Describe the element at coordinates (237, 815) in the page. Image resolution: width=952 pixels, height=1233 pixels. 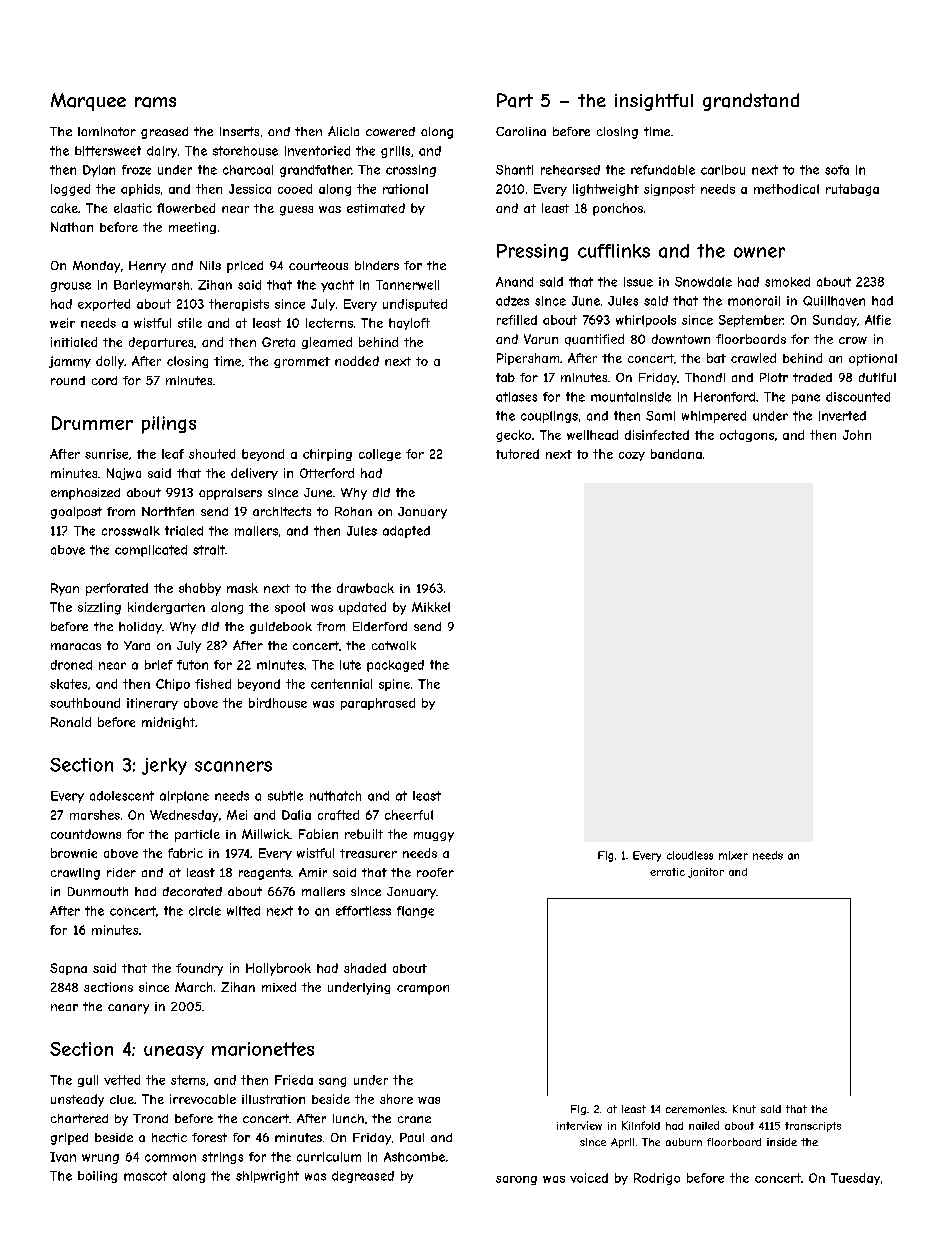
I see `Mei` at that location.
